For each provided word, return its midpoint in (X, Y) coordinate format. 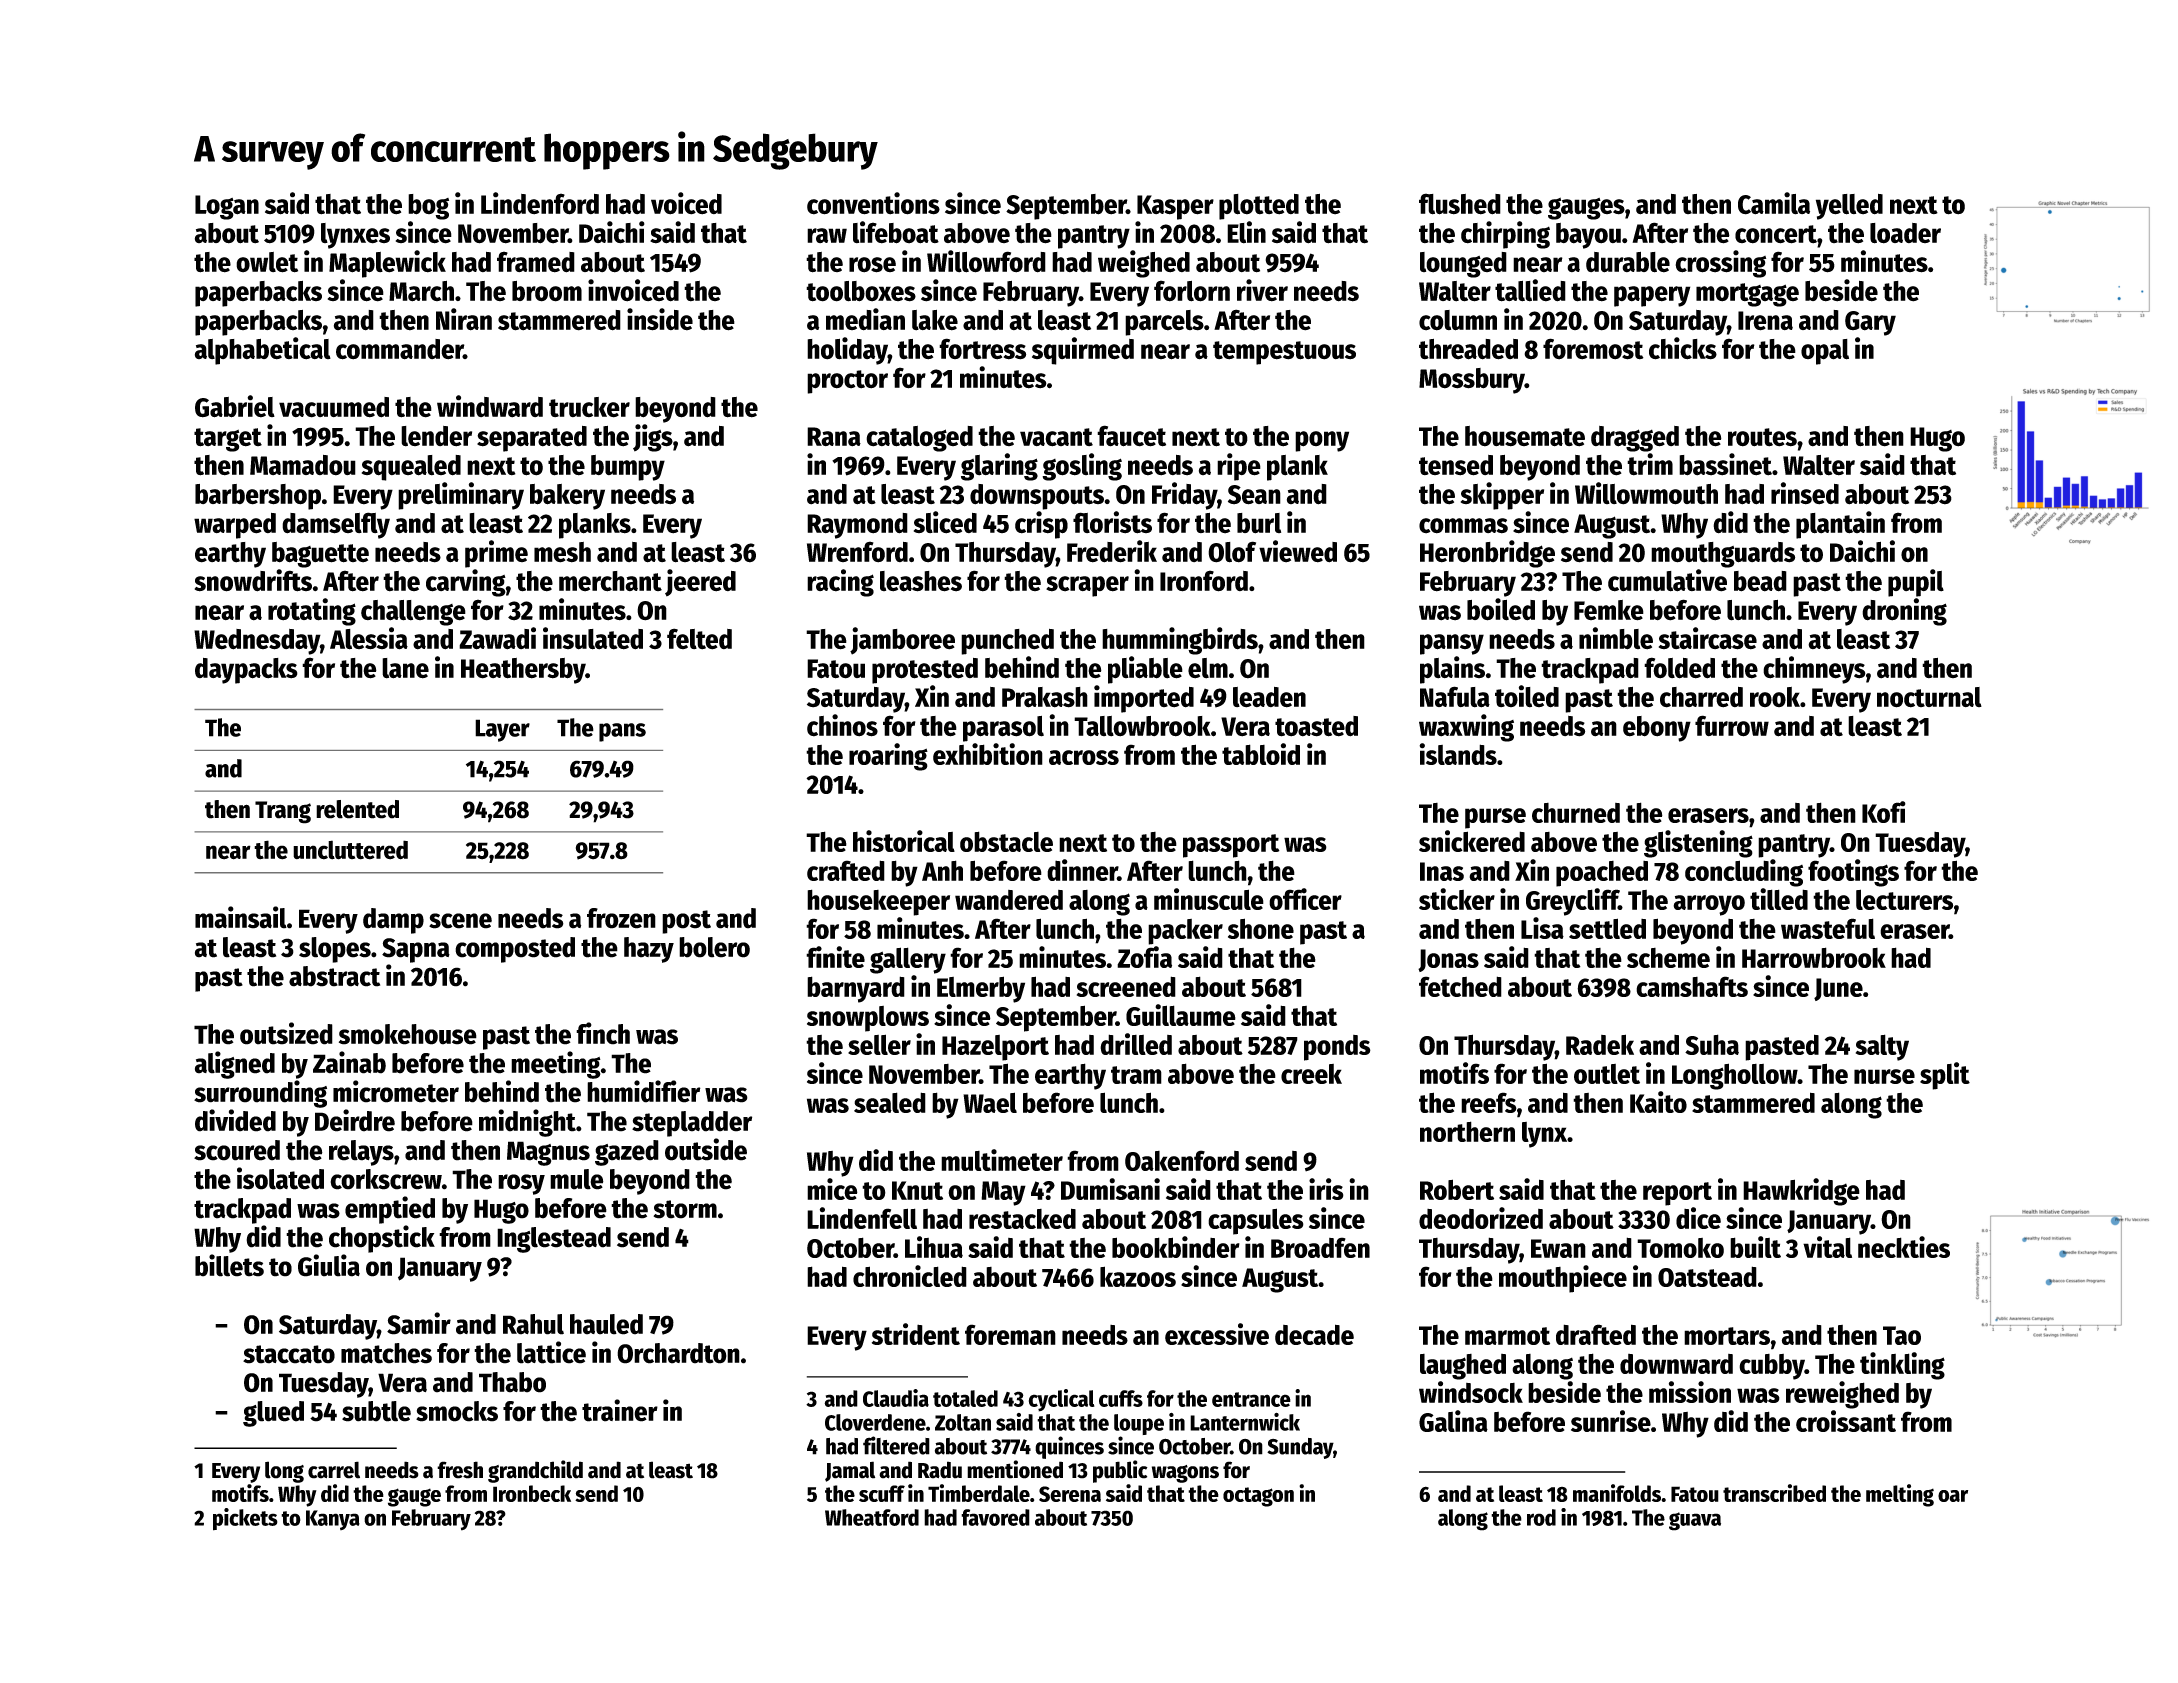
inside (660, 319)
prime (496, 554)
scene (460, 921)
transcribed (1774, 1493)
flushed (1460, 204)
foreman (1010, 1334)
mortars (1727, 1336)
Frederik (1112, 551)
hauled (606, 1324)
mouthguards (1723, 555)
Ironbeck (532, 1493)
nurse (1884, 1076)
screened (1126, 986)
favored (995, 1517)
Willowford (986, 261)
